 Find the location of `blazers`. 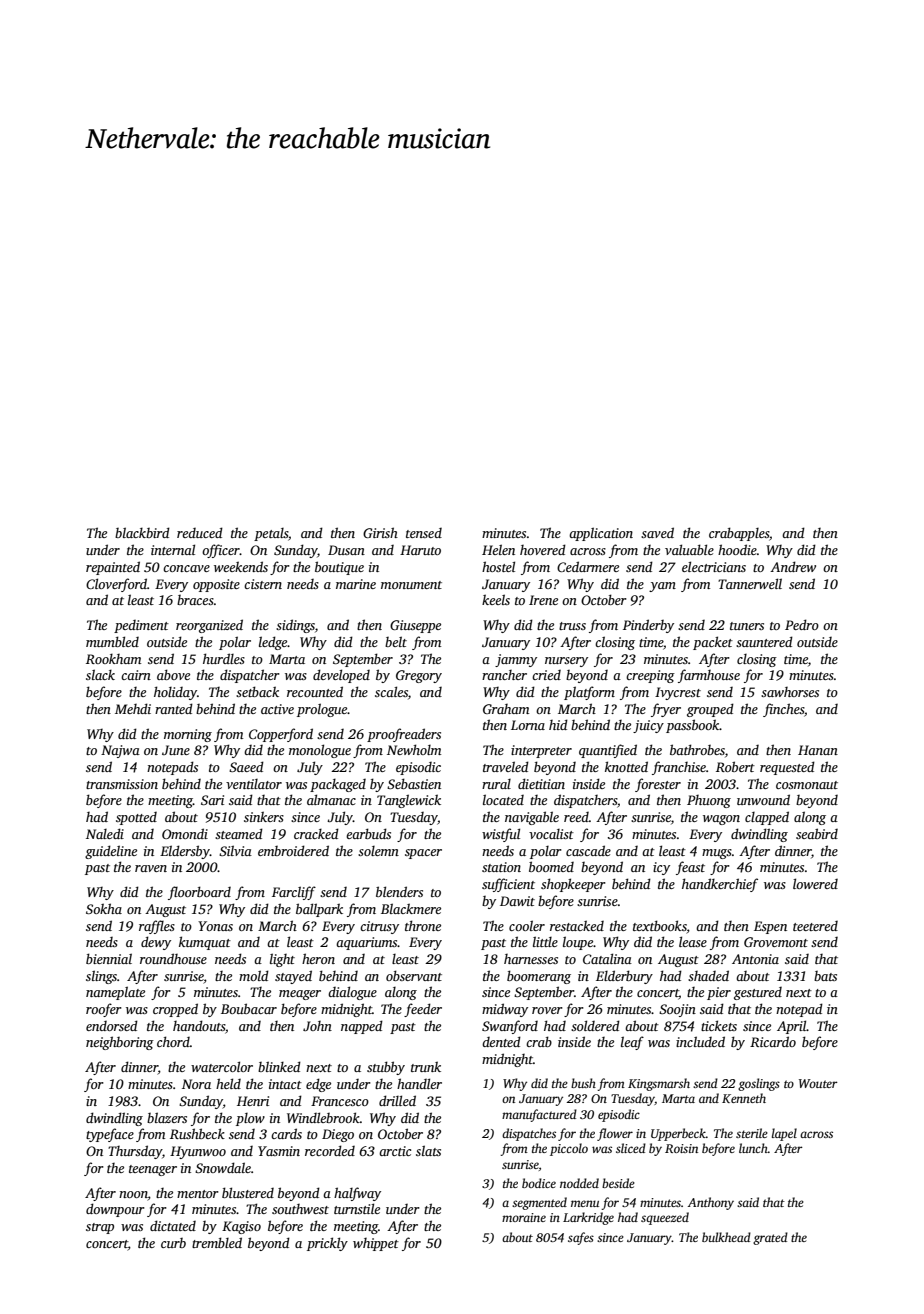

blazers is located at coordinates (167, 1117).
